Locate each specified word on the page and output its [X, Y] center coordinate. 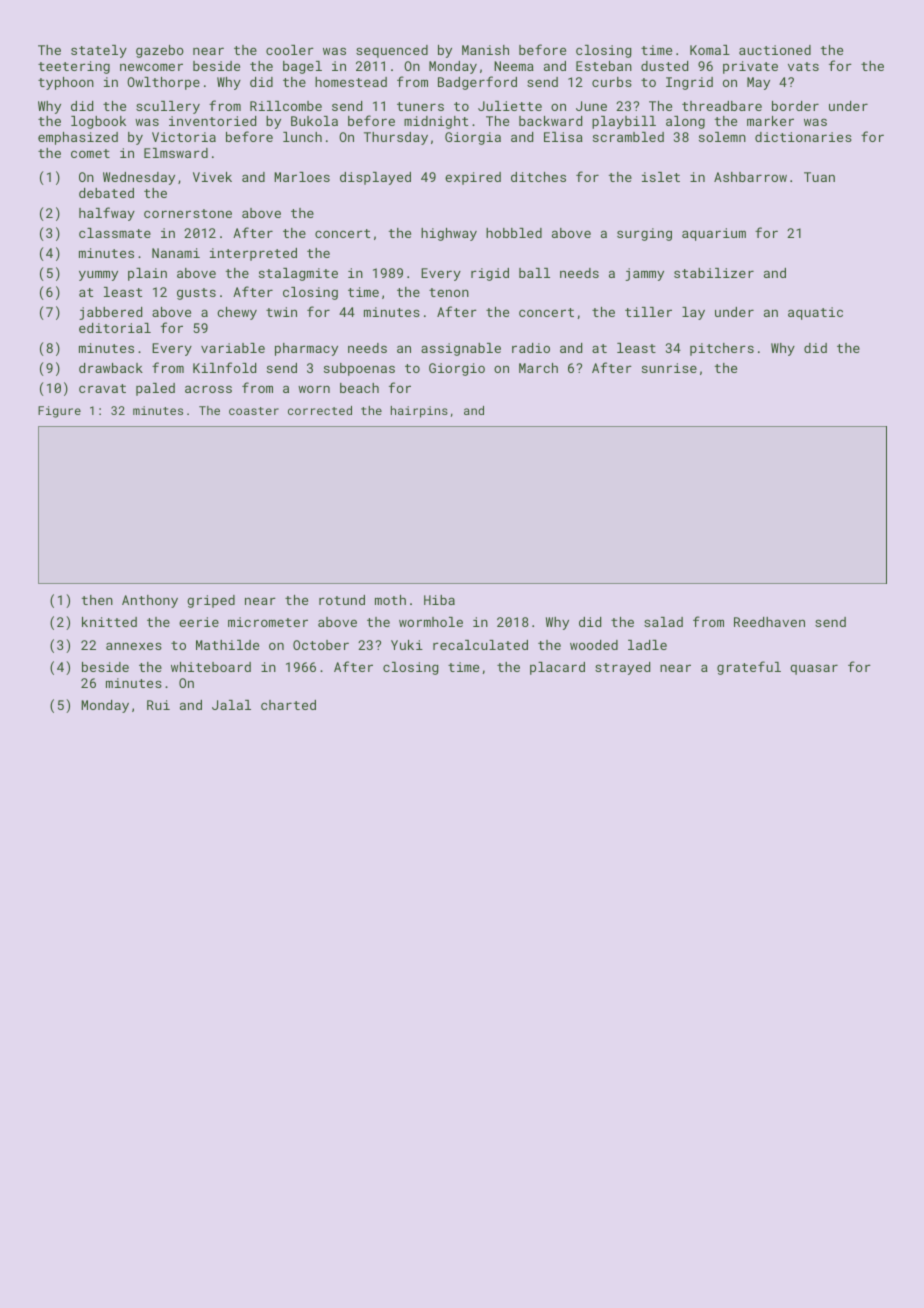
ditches [538, 177]
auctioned [775, 50]
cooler [290, 50]
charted [288, 705]
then [97, 600]
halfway [107, 214]
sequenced [392, 51]
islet [661, 177]
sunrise [669, 368]
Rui [158, 705]
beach [359, 388]
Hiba [439, 600]
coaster [254, 411]
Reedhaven [769, 622]
